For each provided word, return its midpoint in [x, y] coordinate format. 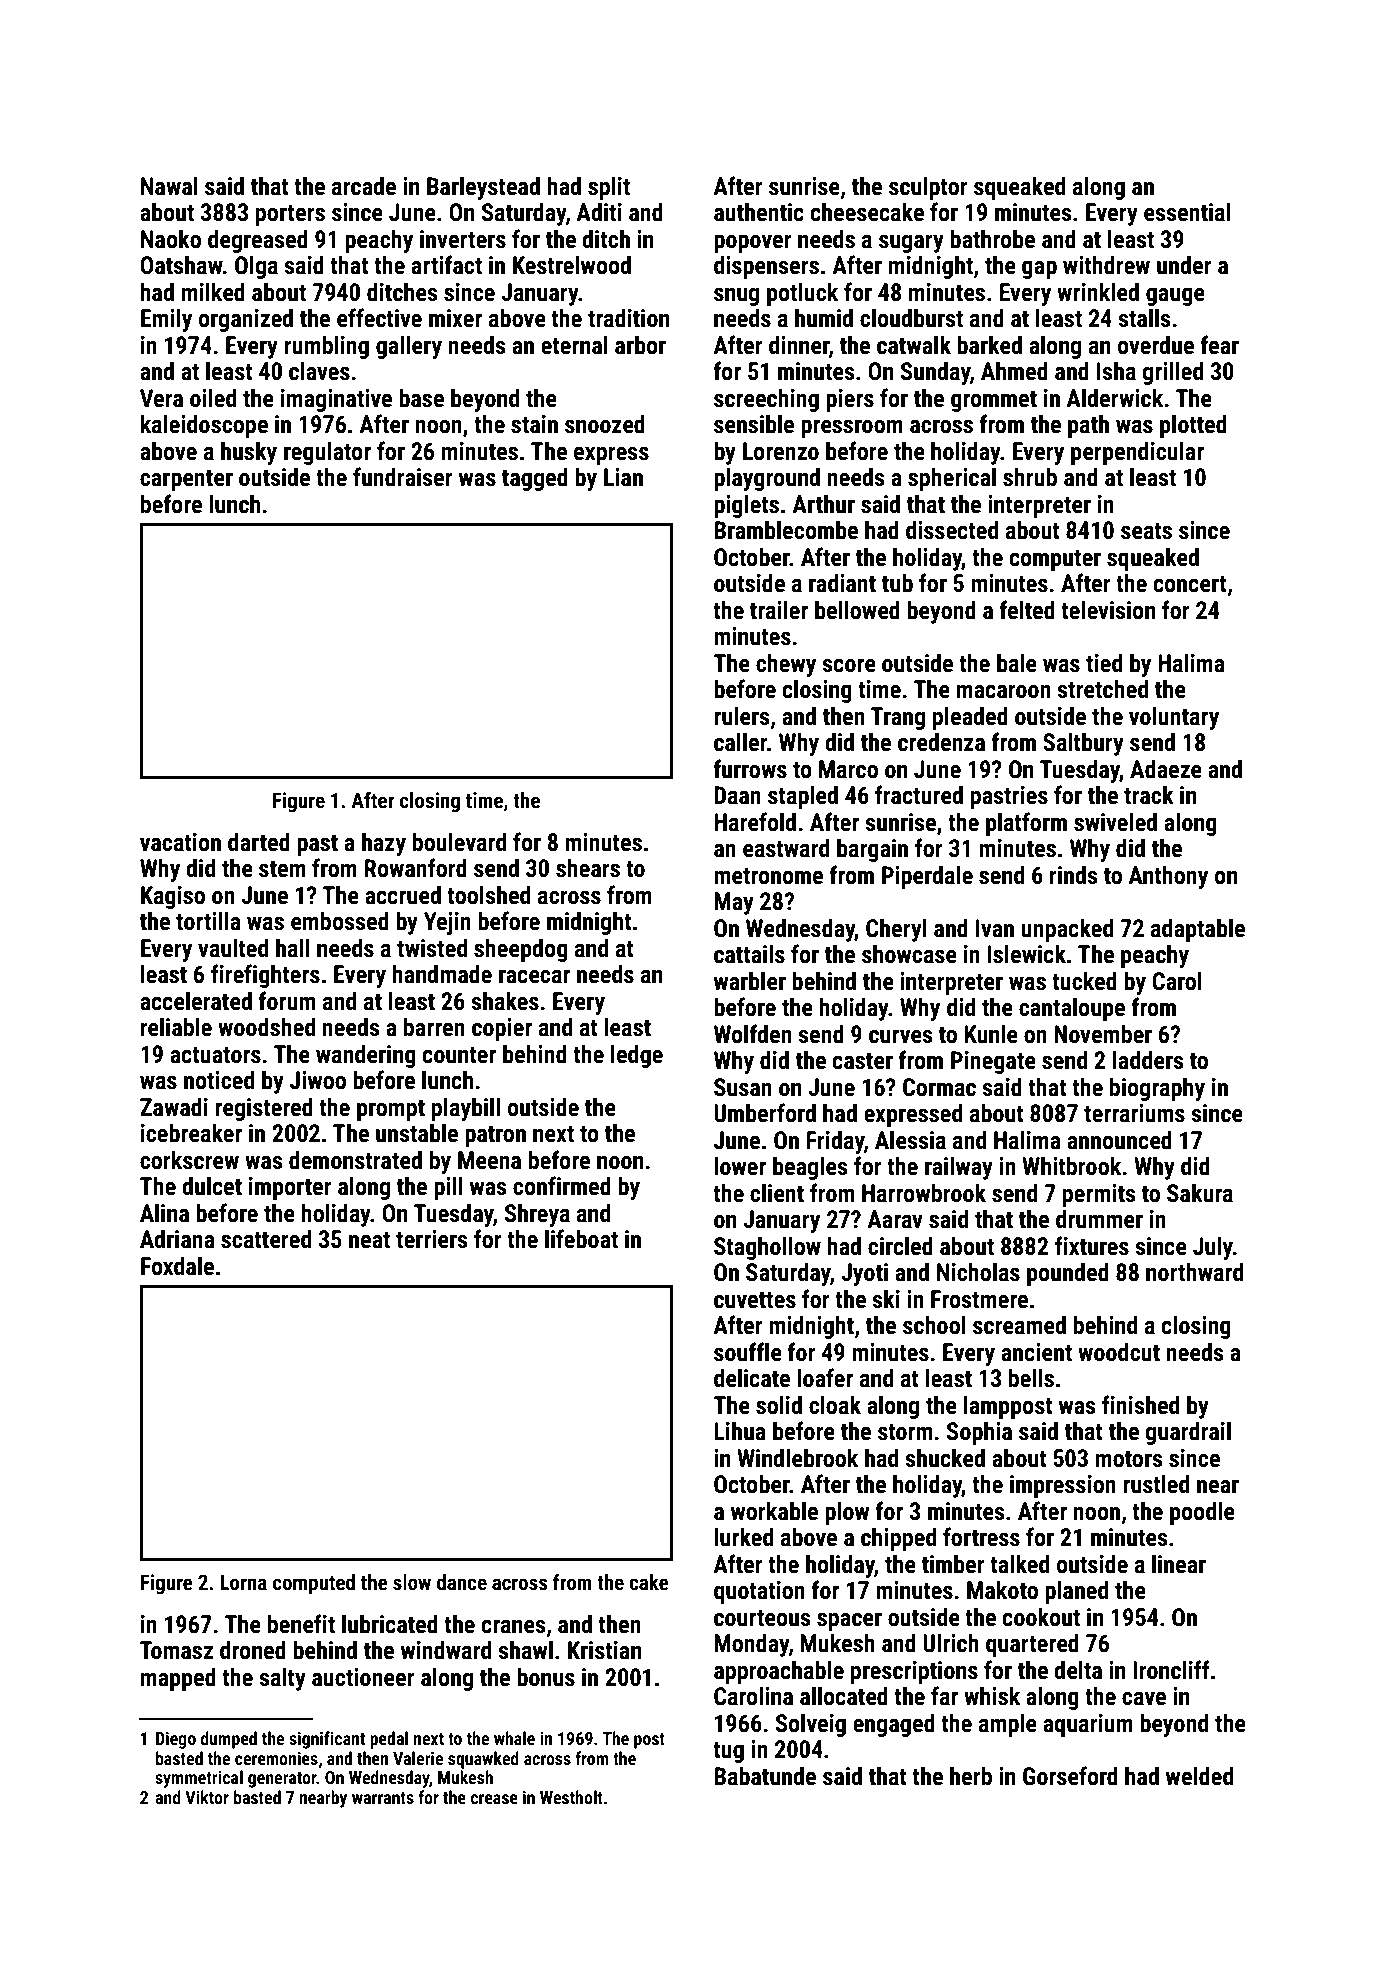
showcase [909, 954]
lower [740, 1166]
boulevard [459, 842]
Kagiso [173, 897]
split [609, 188]
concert [1190, 584]
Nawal [169, 185]
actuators [215, 1055]
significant [327, 1740]
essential [1187, 212]
